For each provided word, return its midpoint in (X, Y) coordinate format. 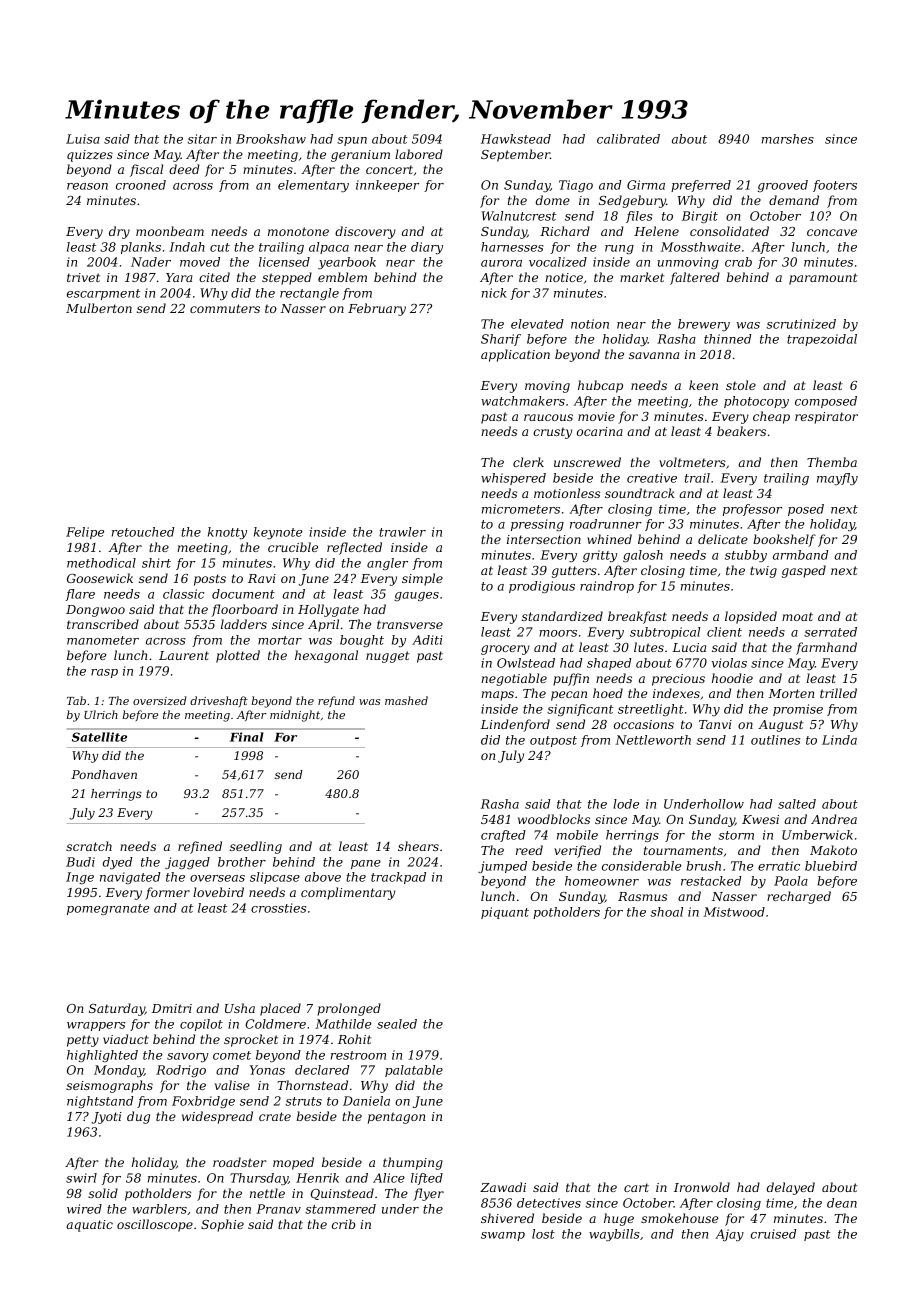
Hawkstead (516, 139)
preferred (701, 186)
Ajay (729, 1235)
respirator (826, 418)
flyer (428, 1194)
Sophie (222, 1225)
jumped (502, 867)
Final (247, 737)
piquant (505, 913)
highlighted (102, 1056)
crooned (141, 185)
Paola (791, 881)
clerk (528, 462)
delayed (791, 1188)
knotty (227, 533)
